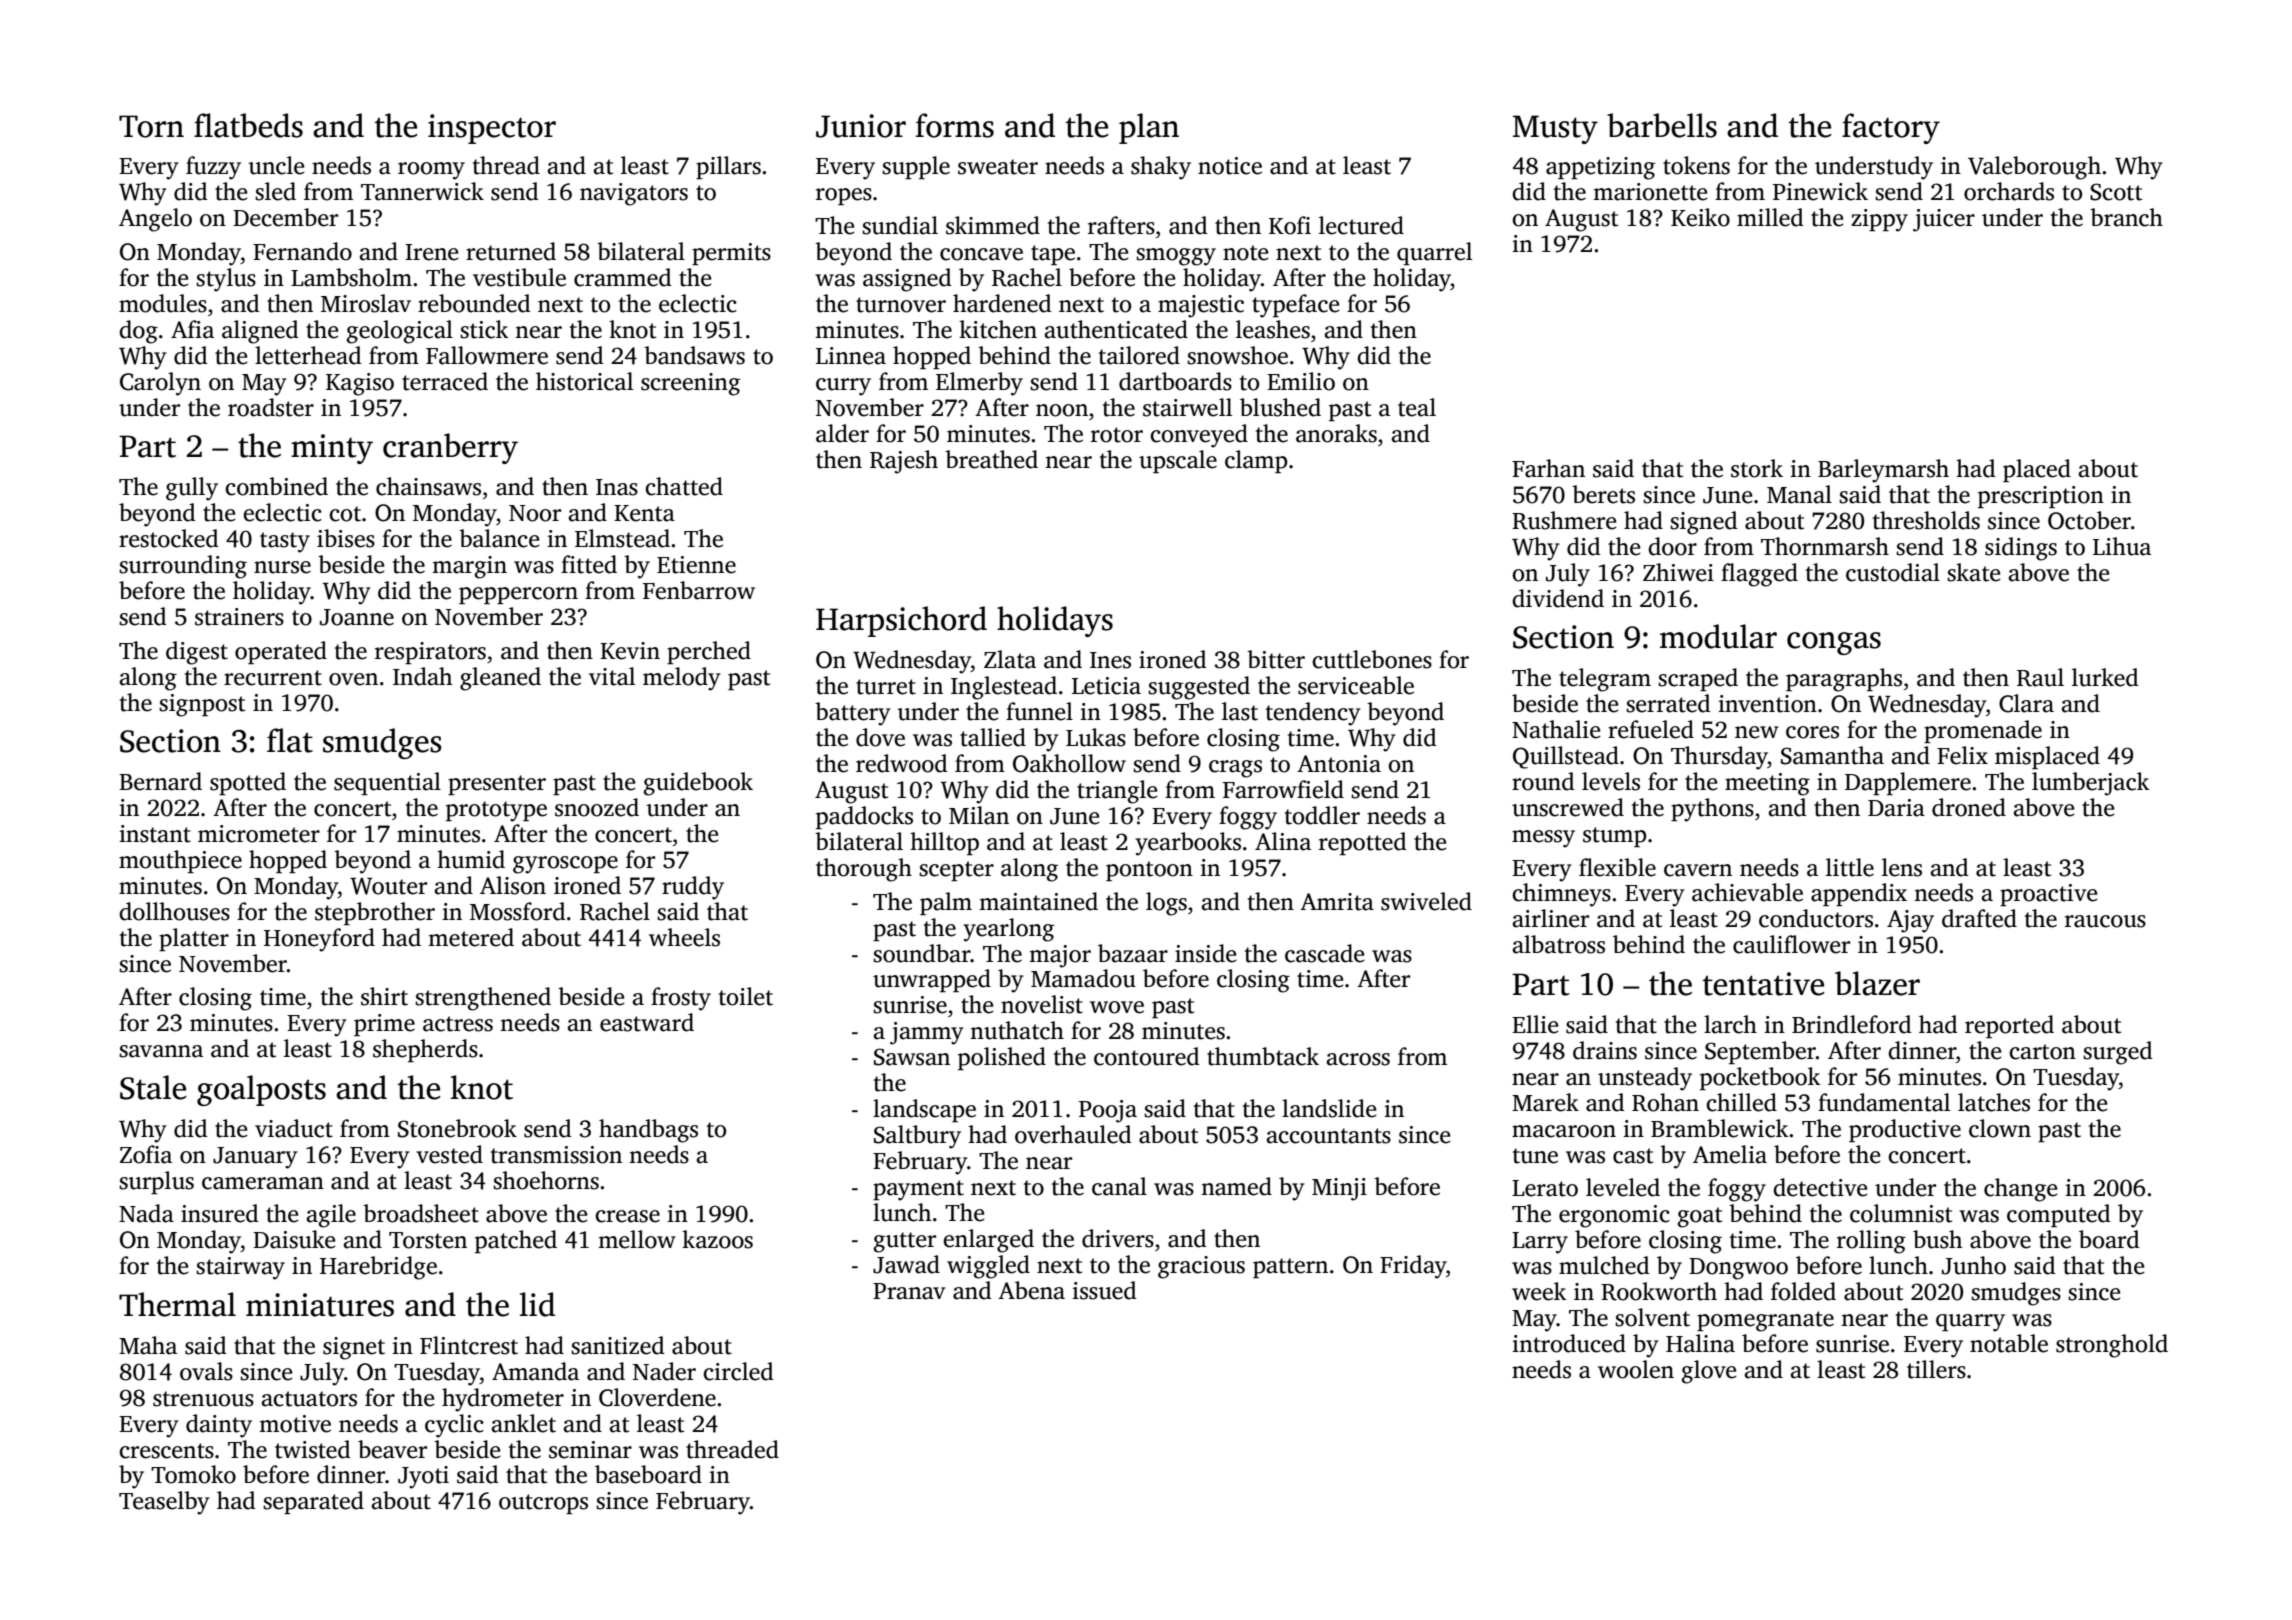 The height and width of the screenshot is (1620, 2292). I want to click on glove, so click(1709, 1372).
